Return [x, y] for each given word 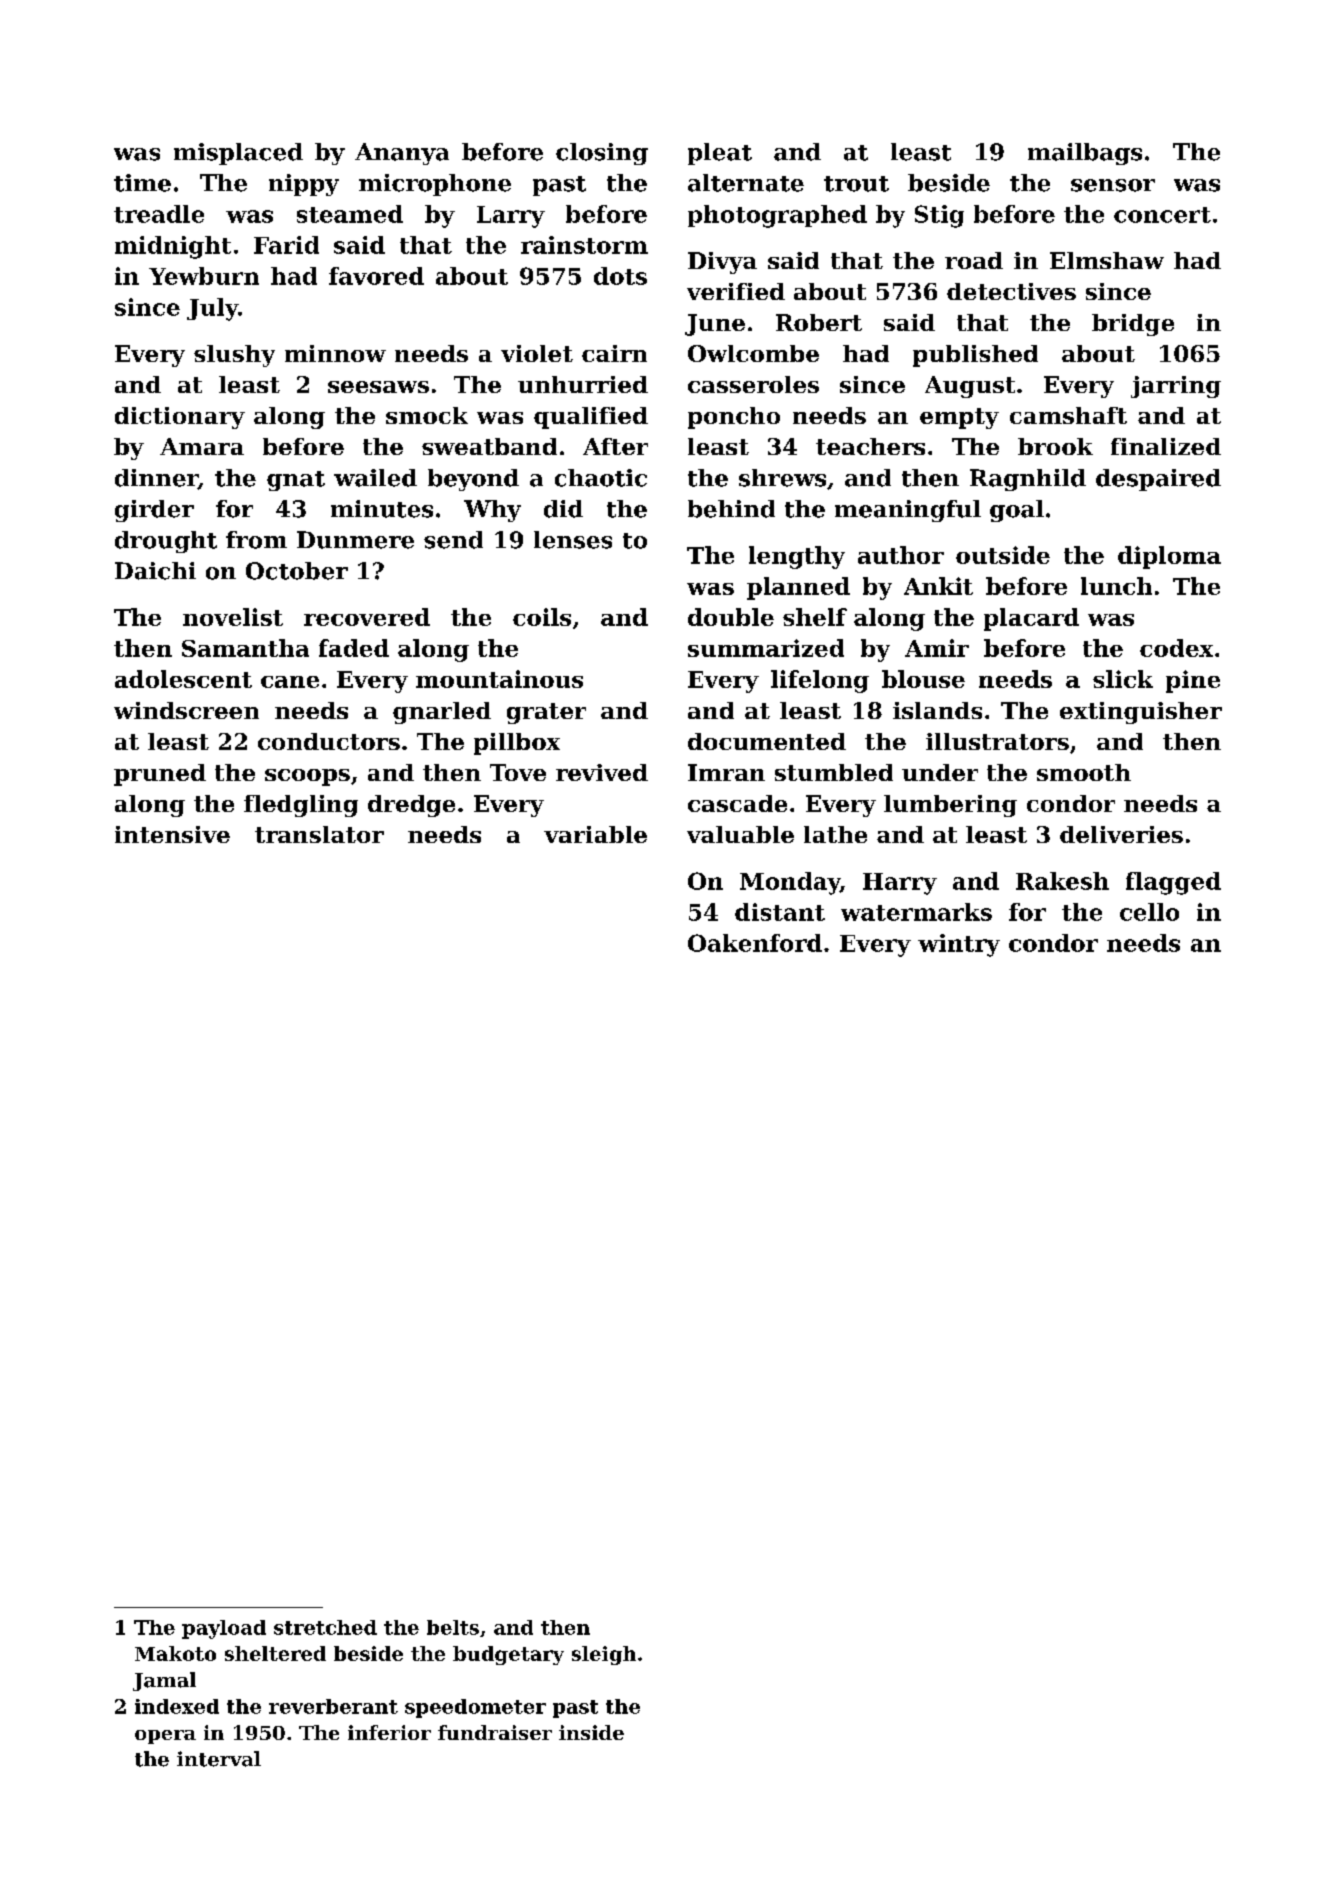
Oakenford [755, 943]
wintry [959, 945]
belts [453, 1627]
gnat [296, 481]
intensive [172, 834]
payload [224, 1629]
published [975, 356]
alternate [746, 183]
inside [591, 1732]
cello [1149, 912]
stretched [325, 1627]
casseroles [753, 384]
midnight [173, 247]
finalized [1166, 446]
